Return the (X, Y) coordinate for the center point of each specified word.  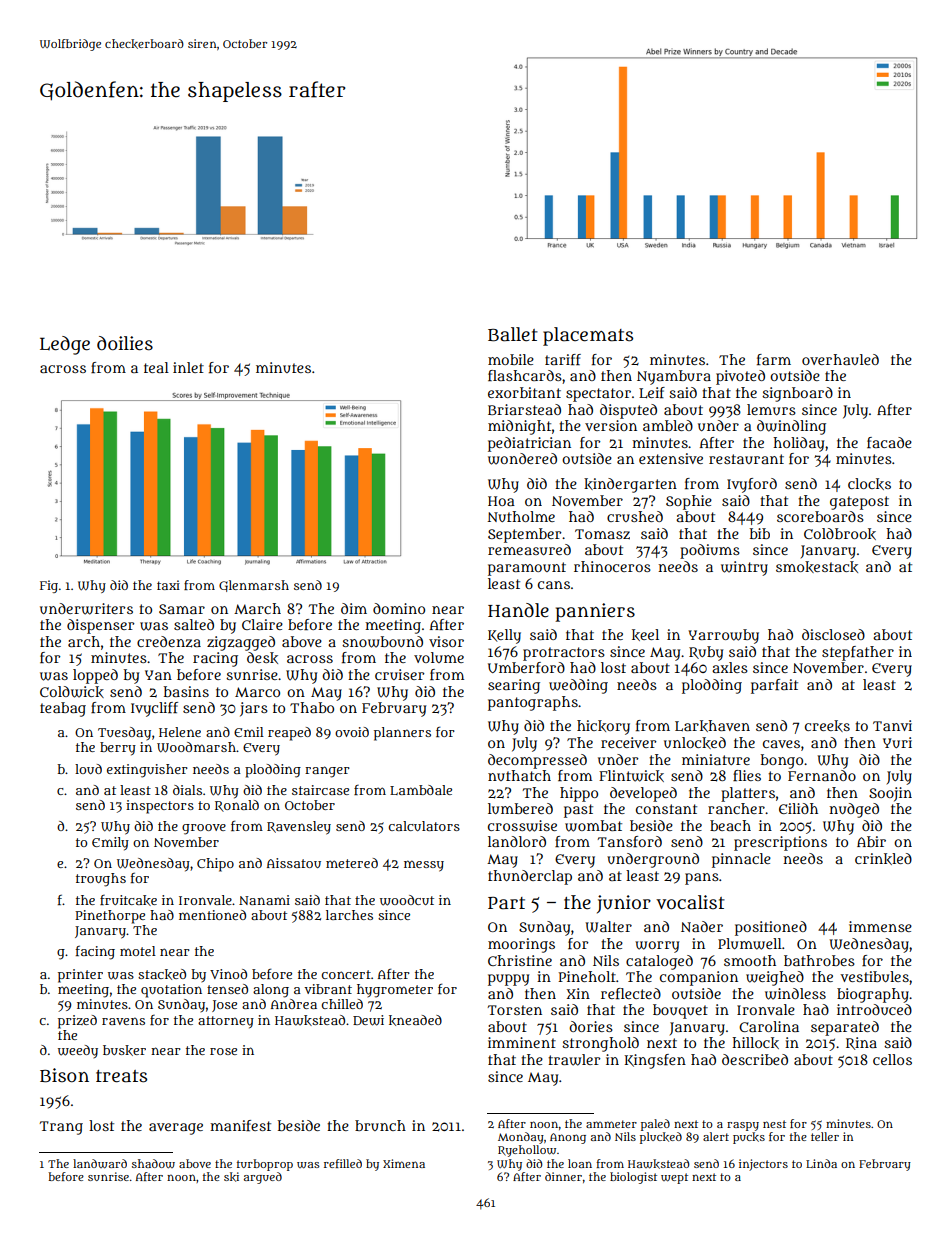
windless (795, 994)
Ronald (237, 806)
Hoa (501, 501)
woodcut (407, 900)
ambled (668, 425)
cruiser (399, 674)
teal (156, 367)
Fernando (822, 775)
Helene (180, 732)
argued (263, 1178)
